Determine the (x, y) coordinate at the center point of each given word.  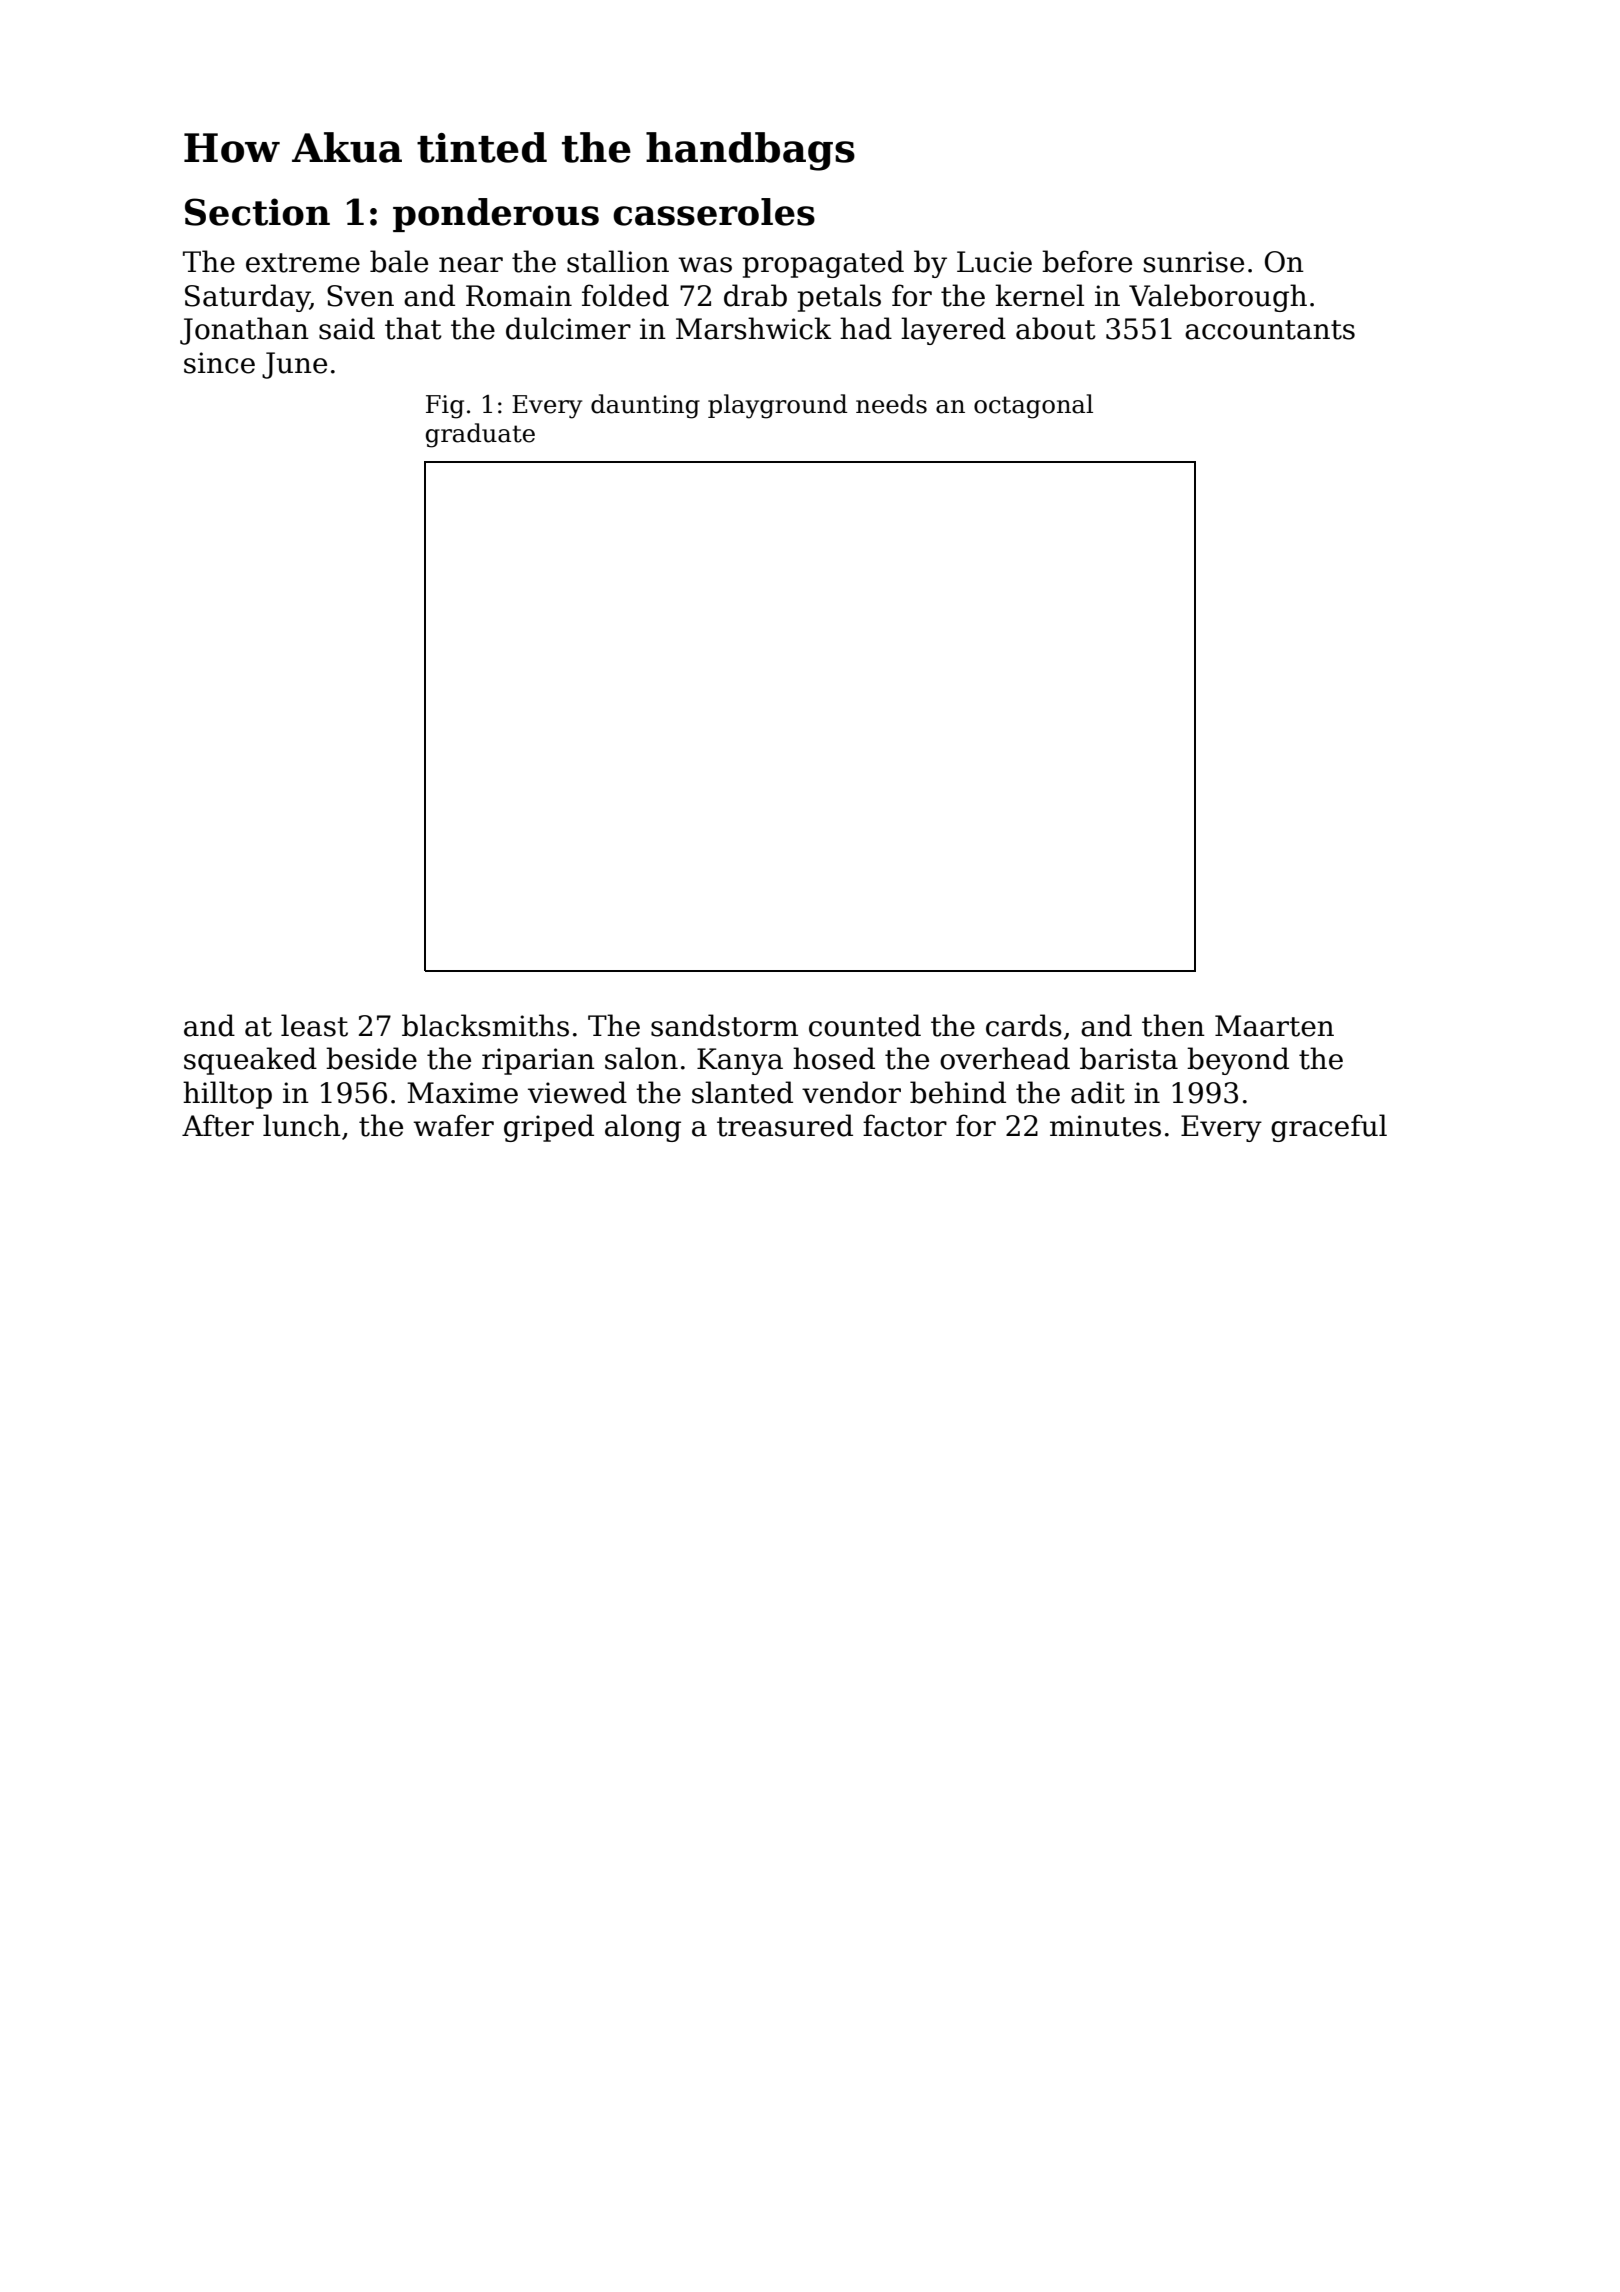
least (314, 1025)
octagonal (1033, 406)
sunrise (1194, 262)
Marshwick (753, 328)
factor (905, 1125)
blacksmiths (485, 1025)
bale (399, 261)
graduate (480, 435)
